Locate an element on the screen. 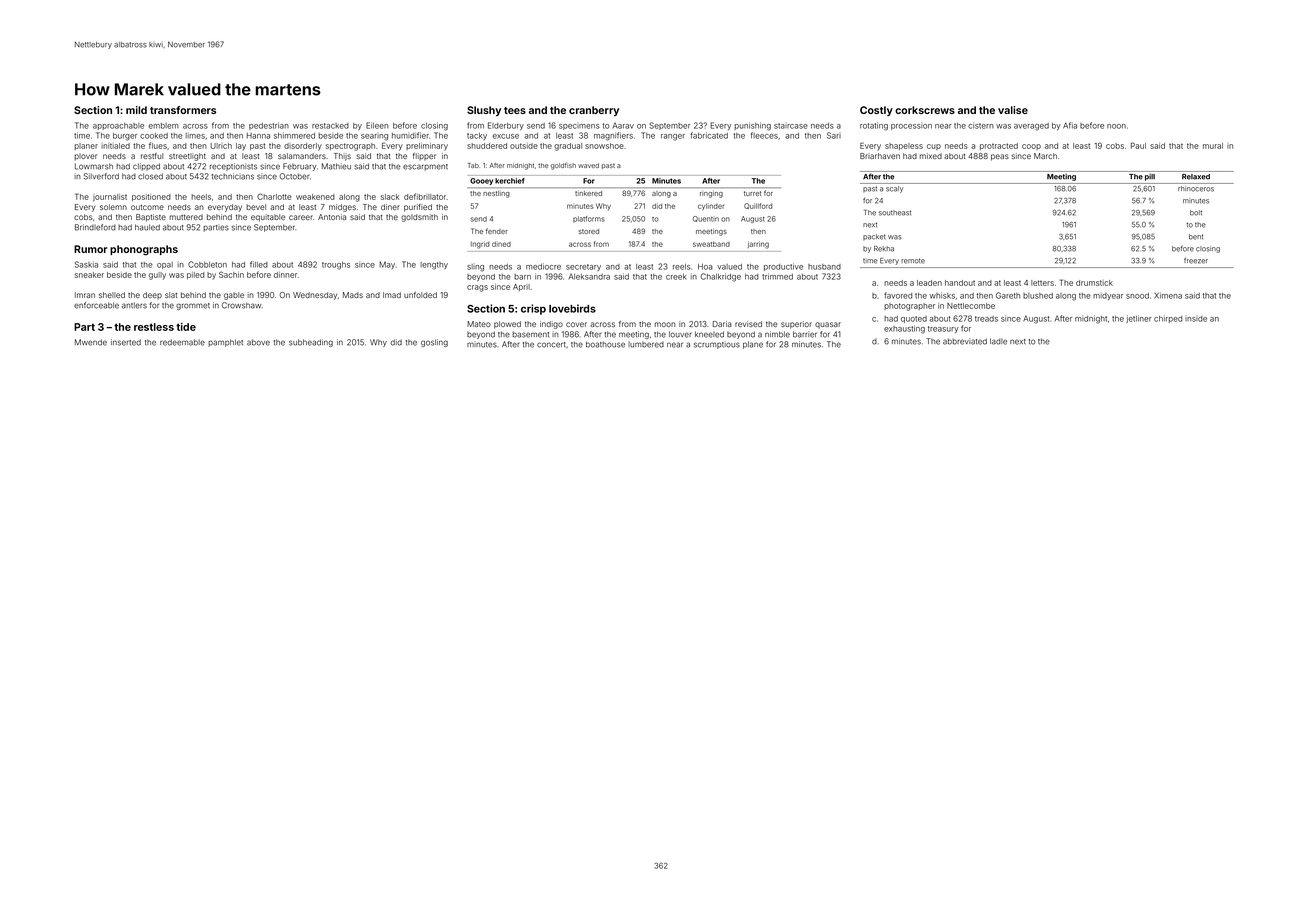 The width and height of the screenshot is (1308, 924). pedestrian is located at coordinates (269, 126).
